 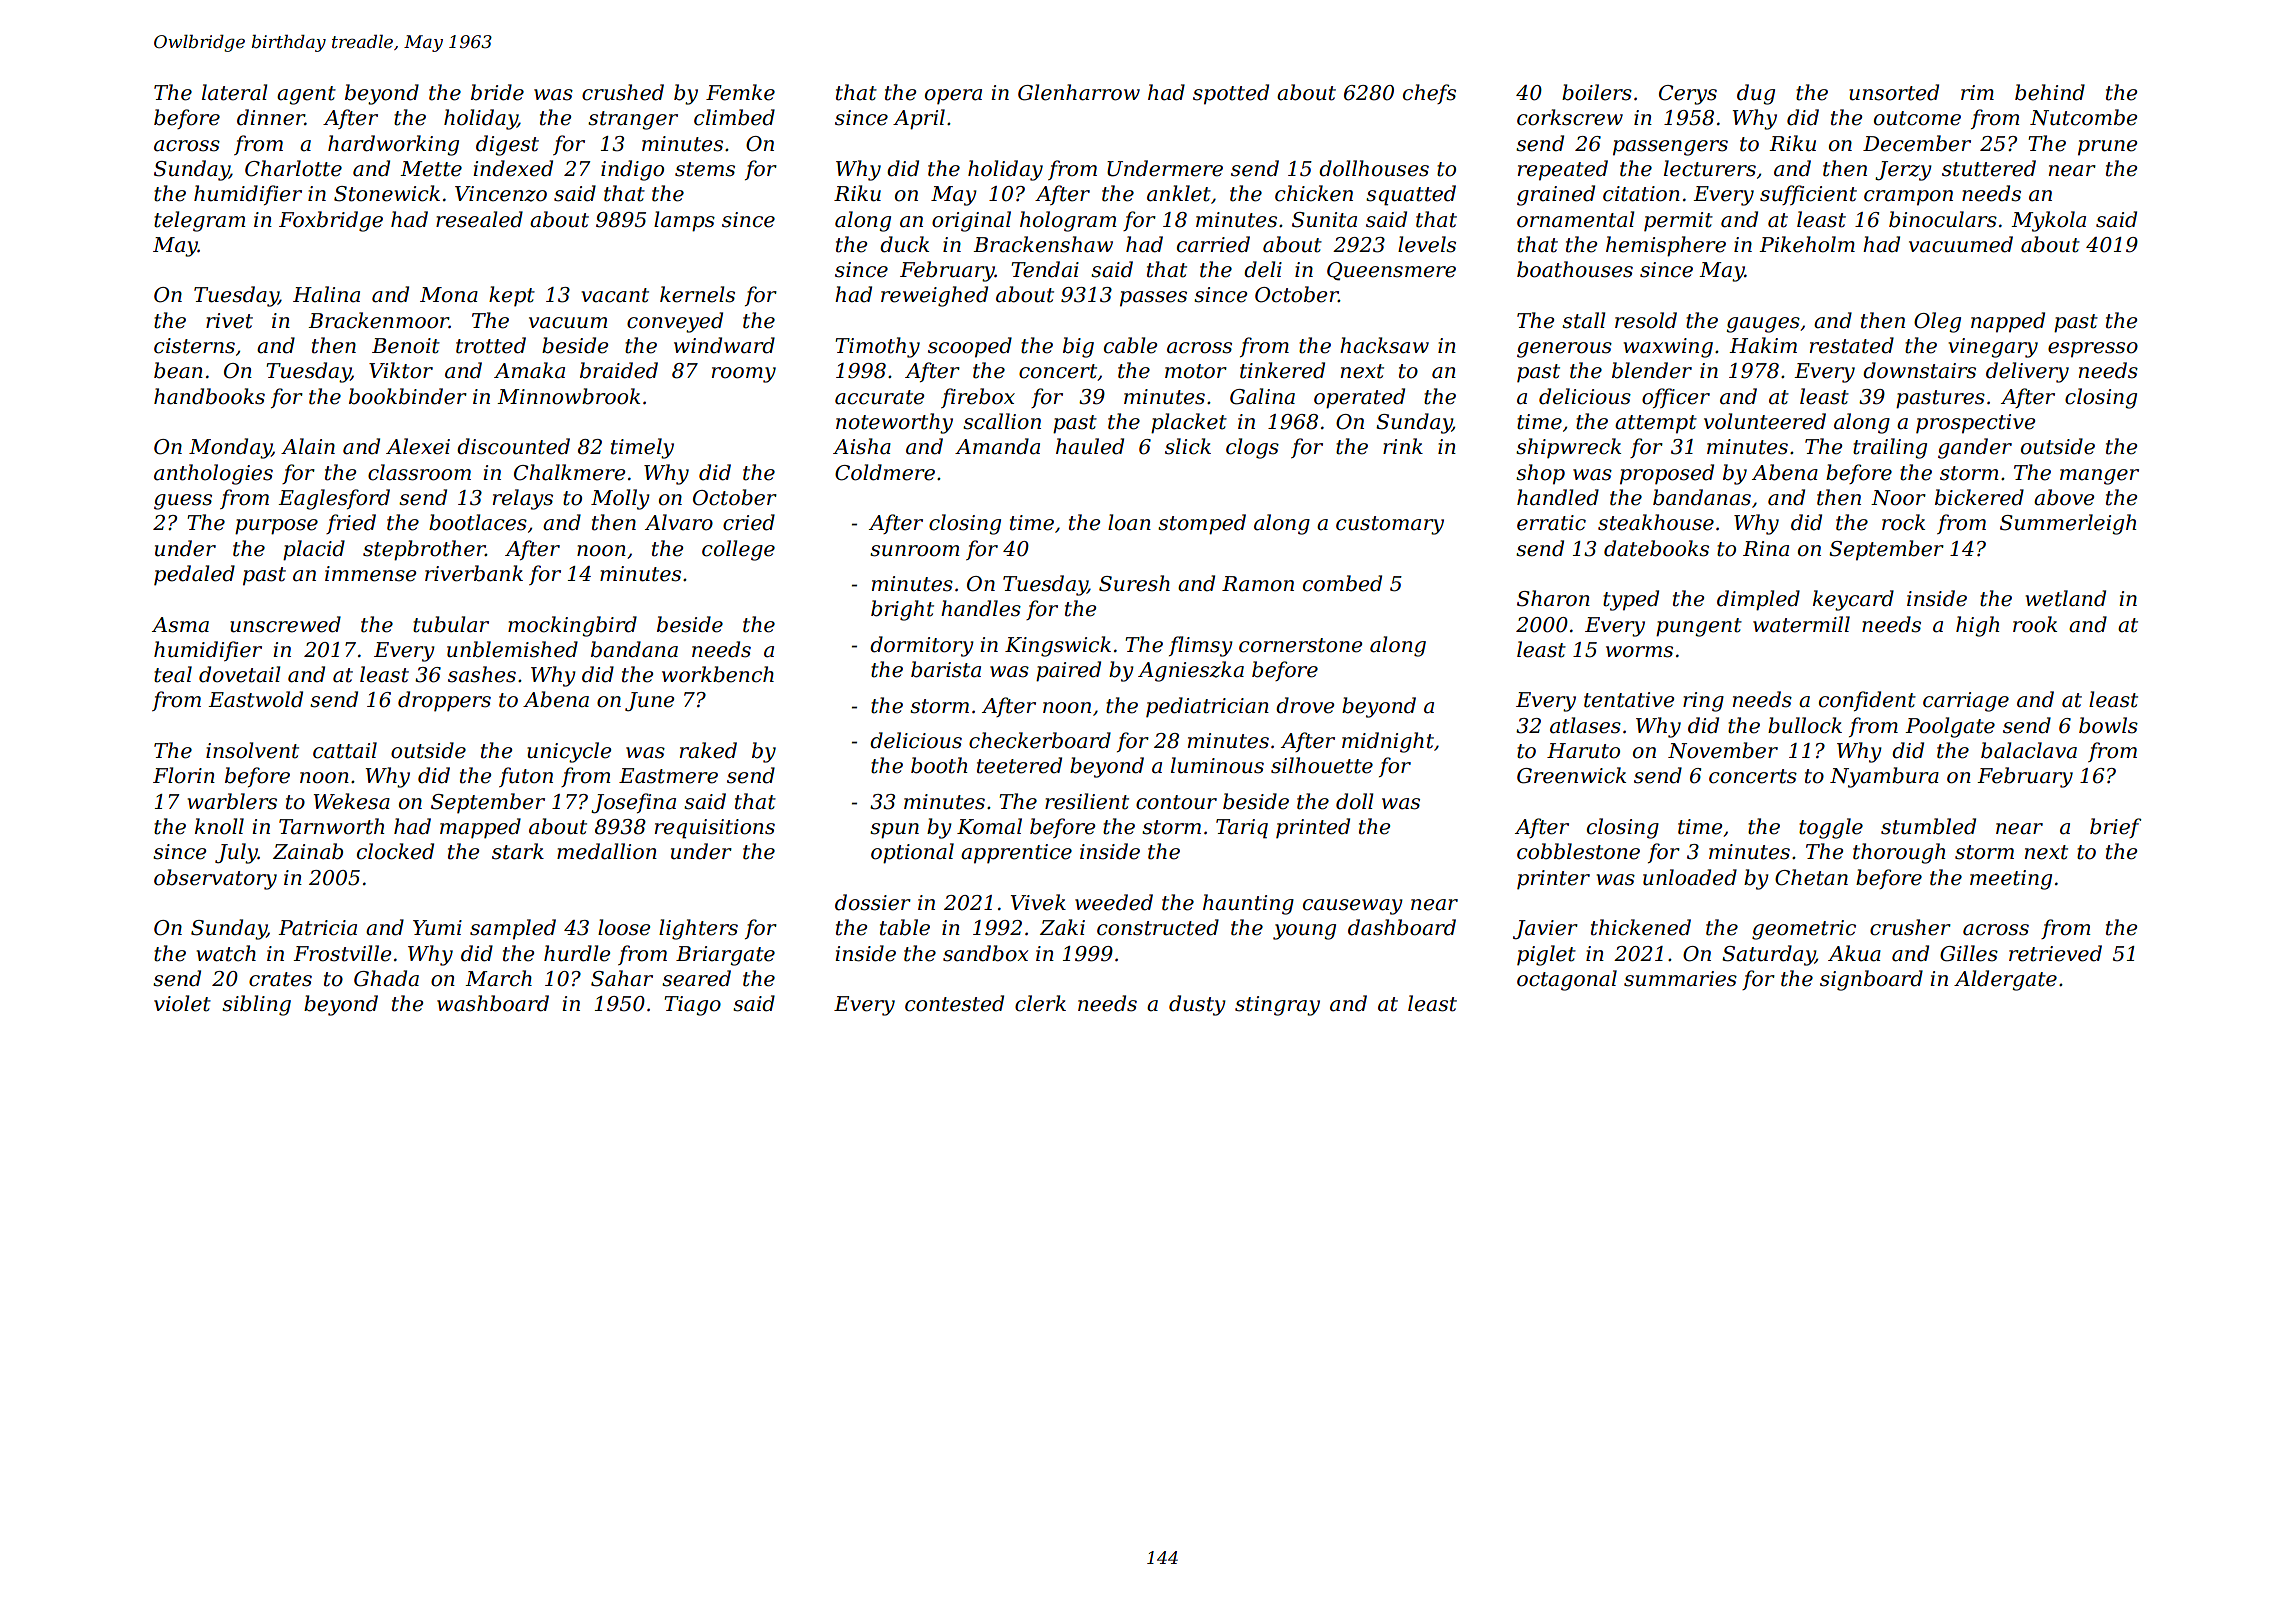 What do you see at coordinates (1304, 932) in the screenshot?
I see `young` at bounding box center [1304, 932].
